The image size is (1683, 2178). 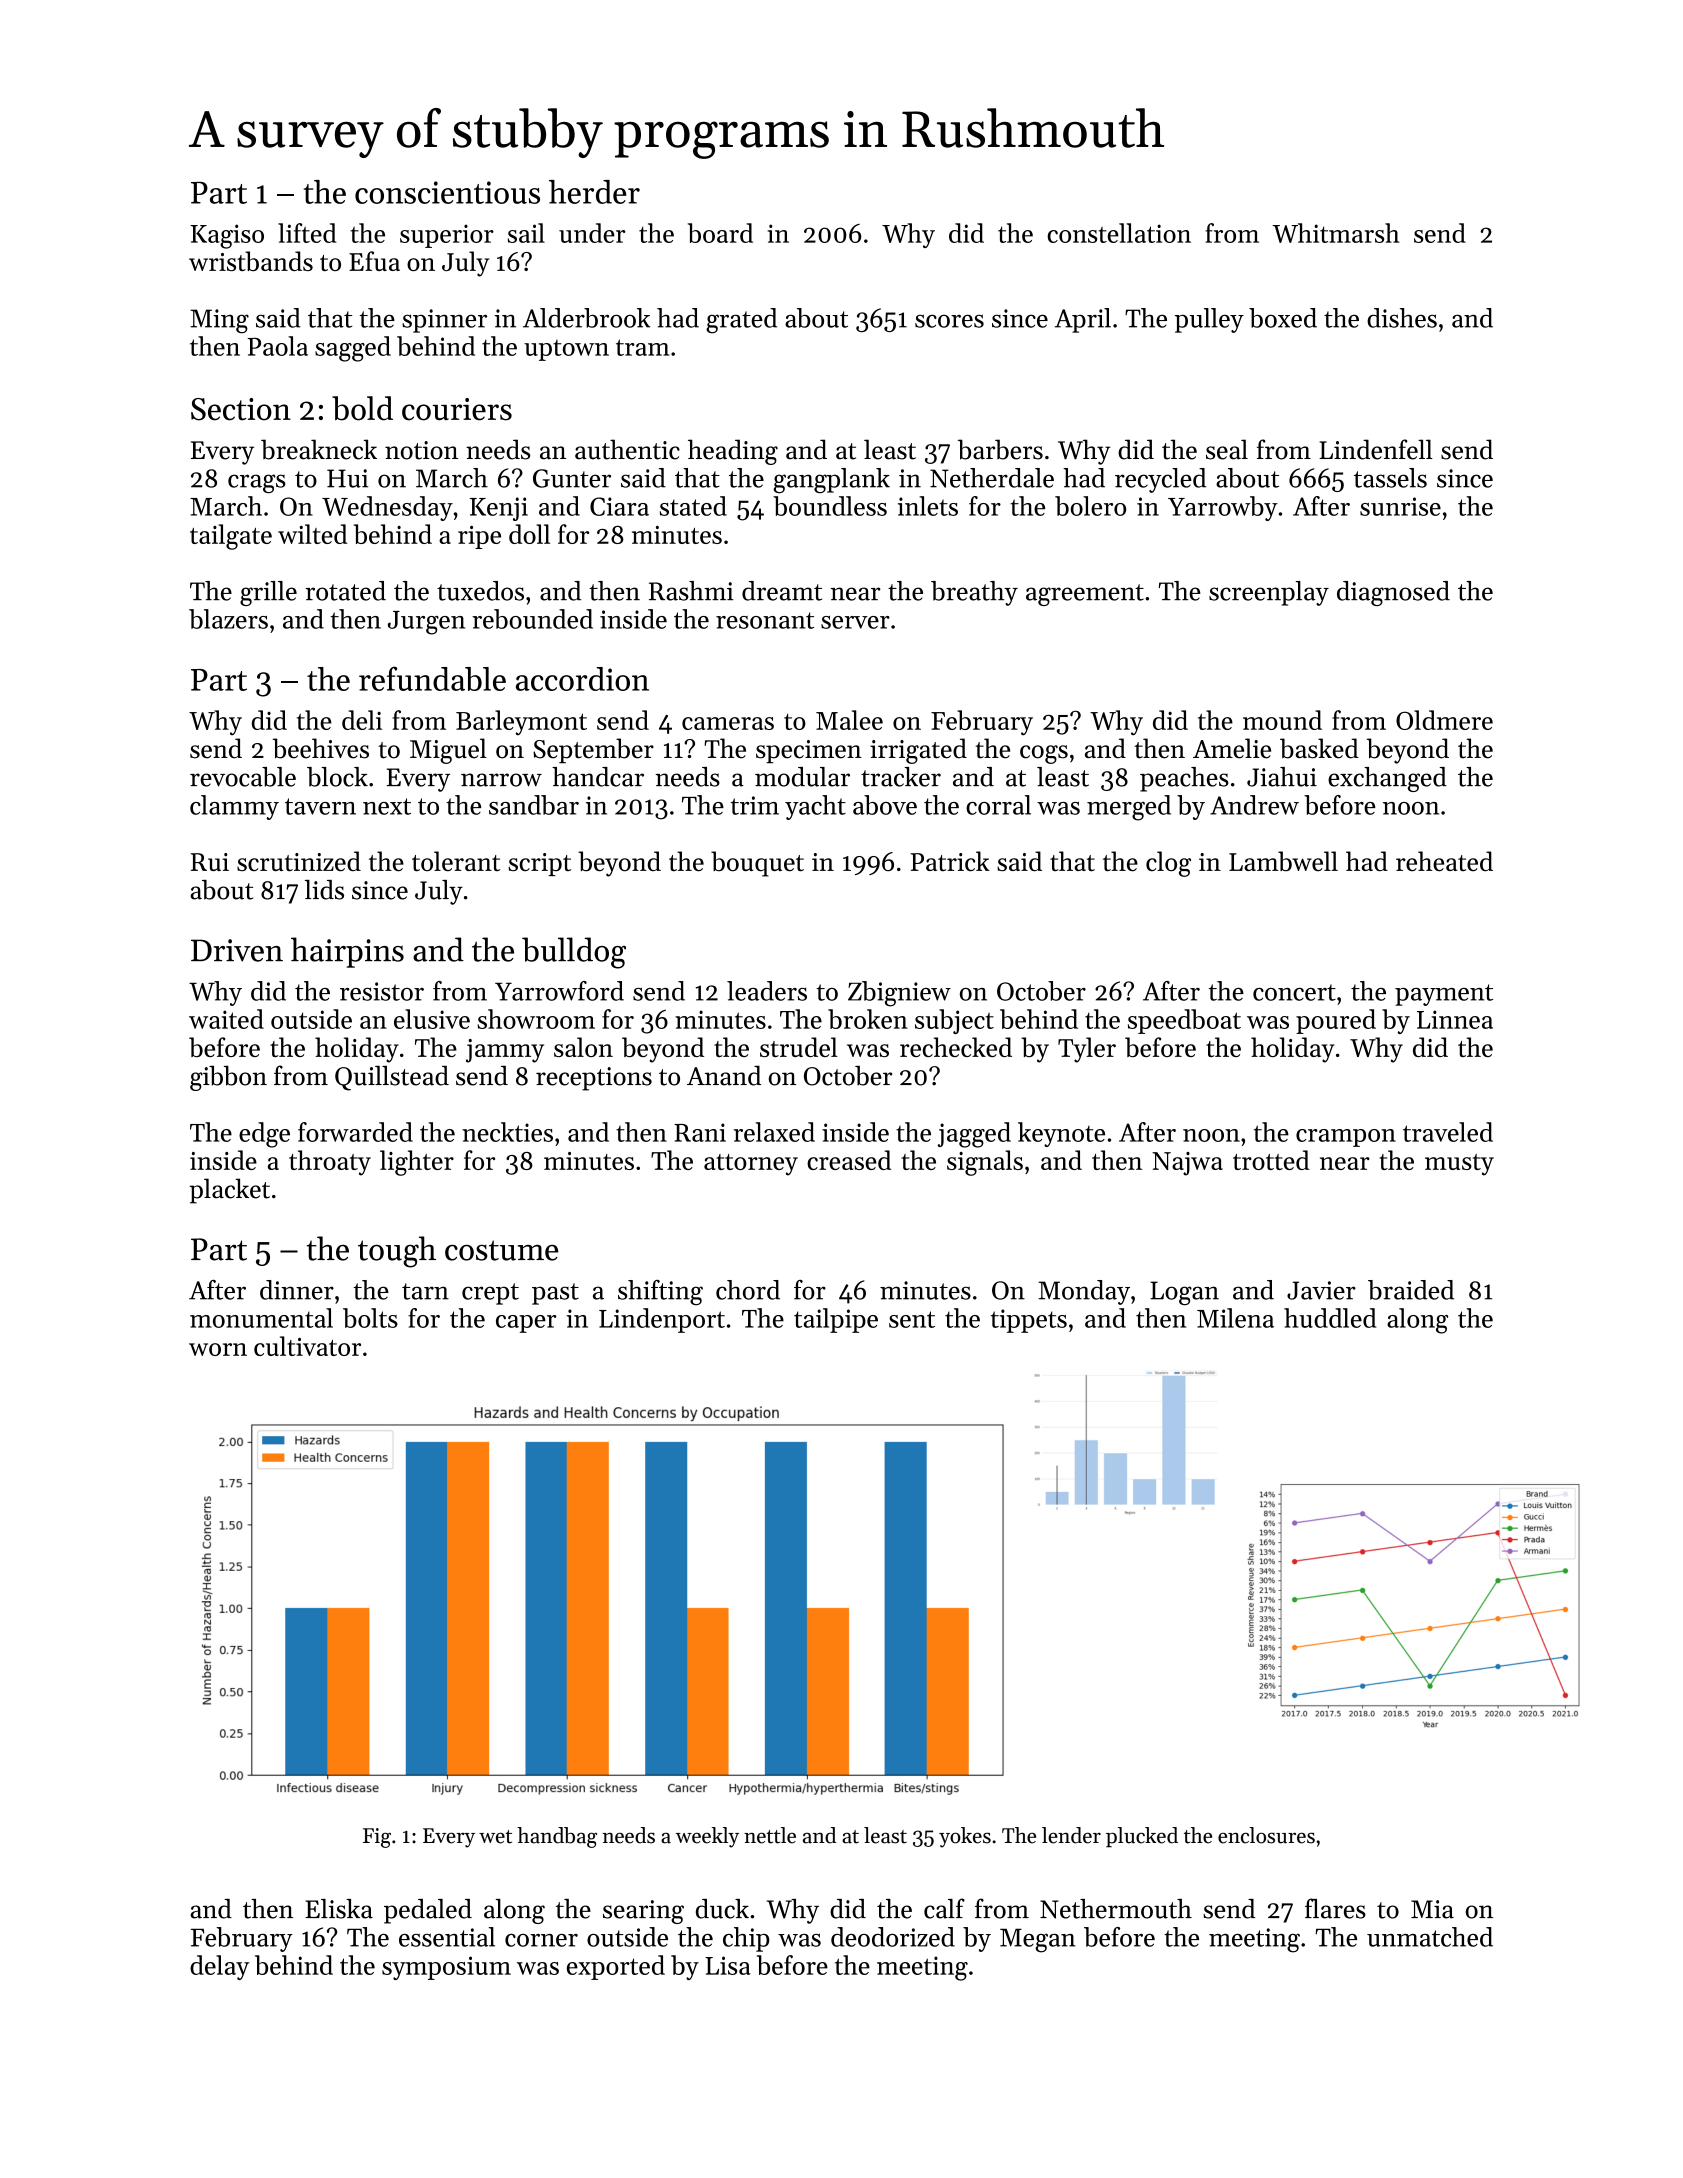 I want to click on mound, so click(x=1282, y=720).
